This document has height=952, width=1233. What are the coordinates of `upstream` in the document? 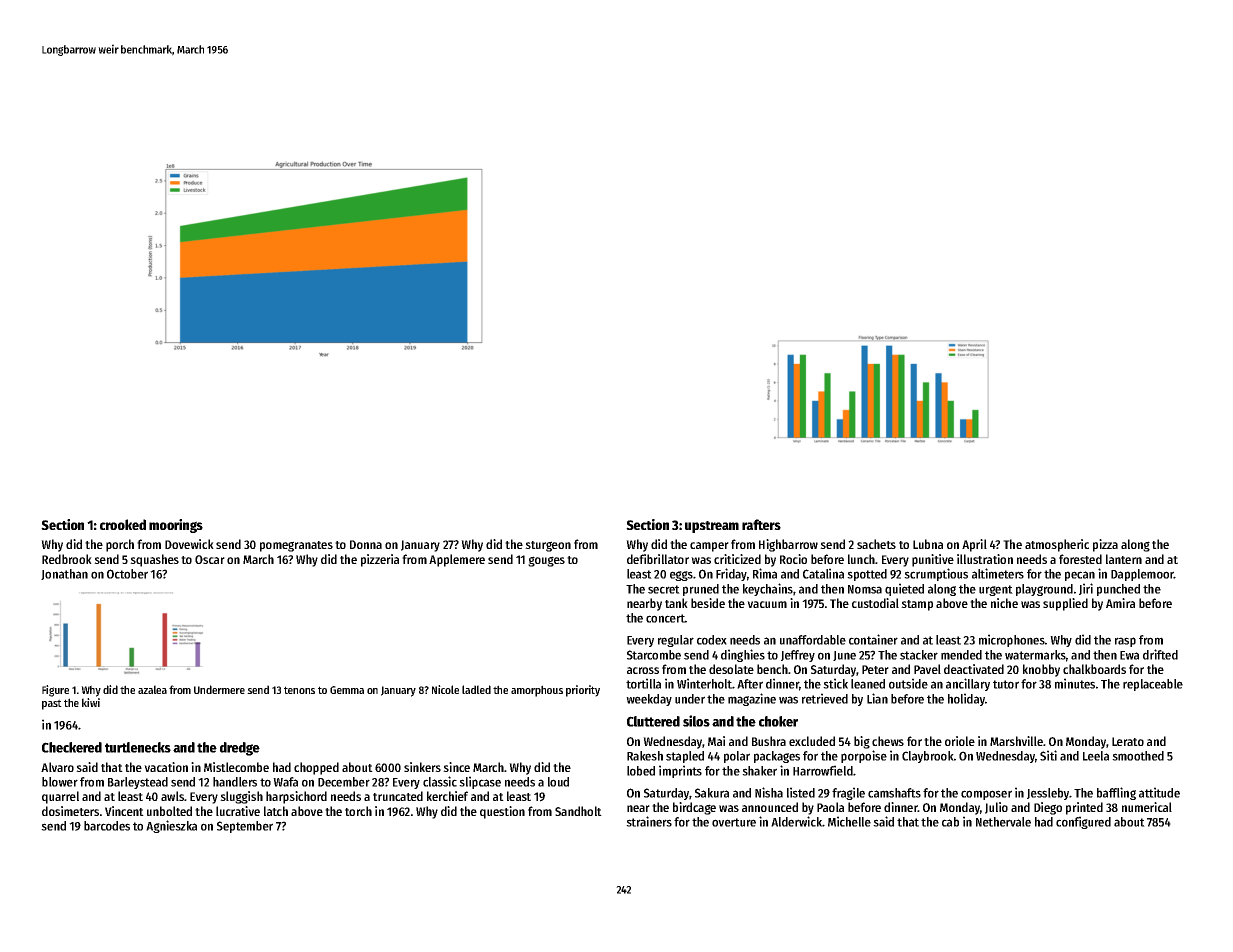 It's located at (712, 527).
